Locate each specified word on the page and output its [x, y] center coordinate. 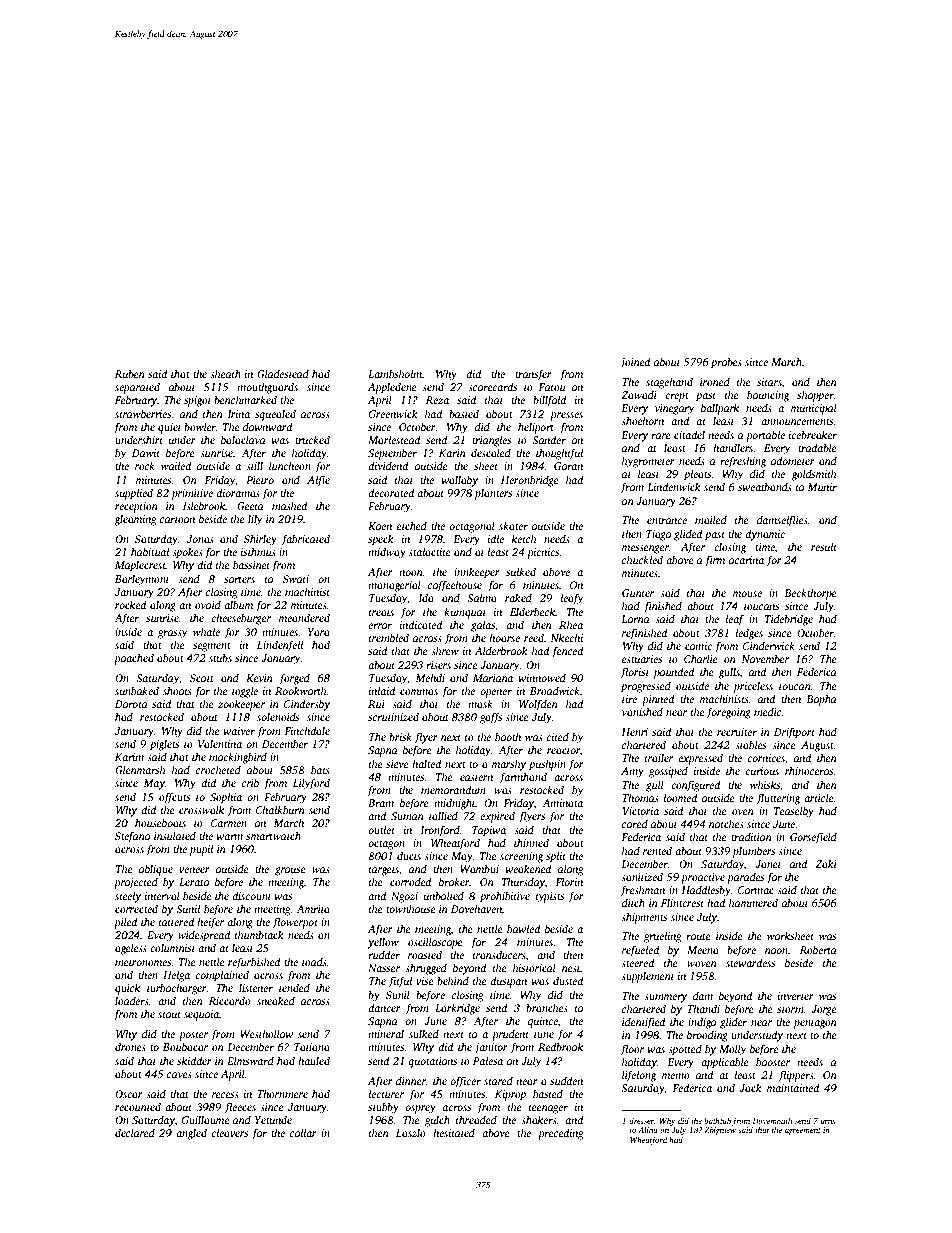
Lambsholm [395, 373]
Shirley [260, 540]
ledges [749, 634]
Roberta [818, 949]
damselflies [782, 521]
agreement [803, 1131]
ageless [131, 949]
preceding [561, 1134]
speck [381, 540]
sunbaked [137, 690]
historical [534, 967]
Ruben [130, 373]
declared [135, 1132]
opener [496, 693]
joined [635, 363]
